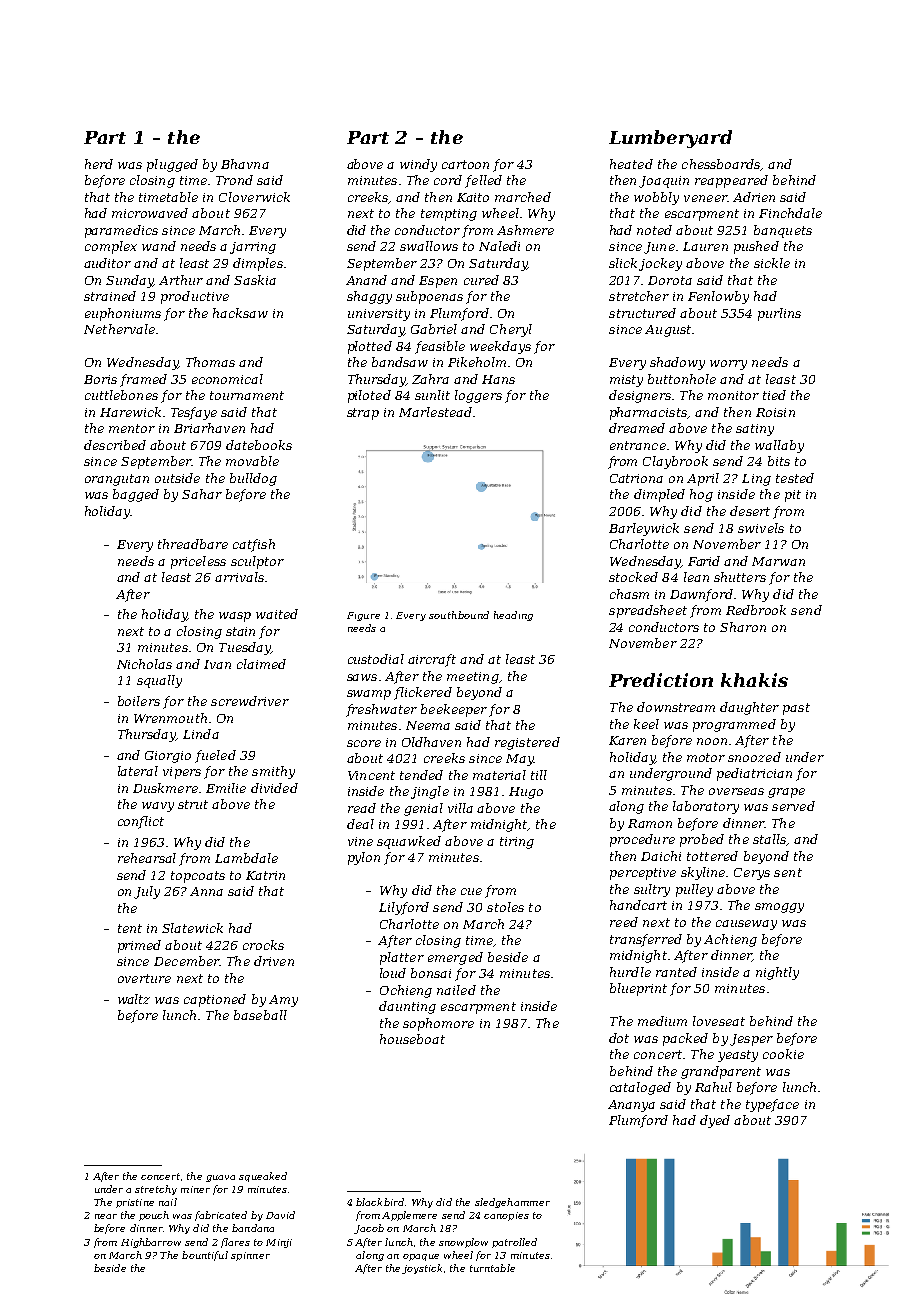 Image resolution: width=908 pixels, height=1316 pixels. Describe the element at coordinates (473, 678) in the screenshot. I see `meeting` at that location.
